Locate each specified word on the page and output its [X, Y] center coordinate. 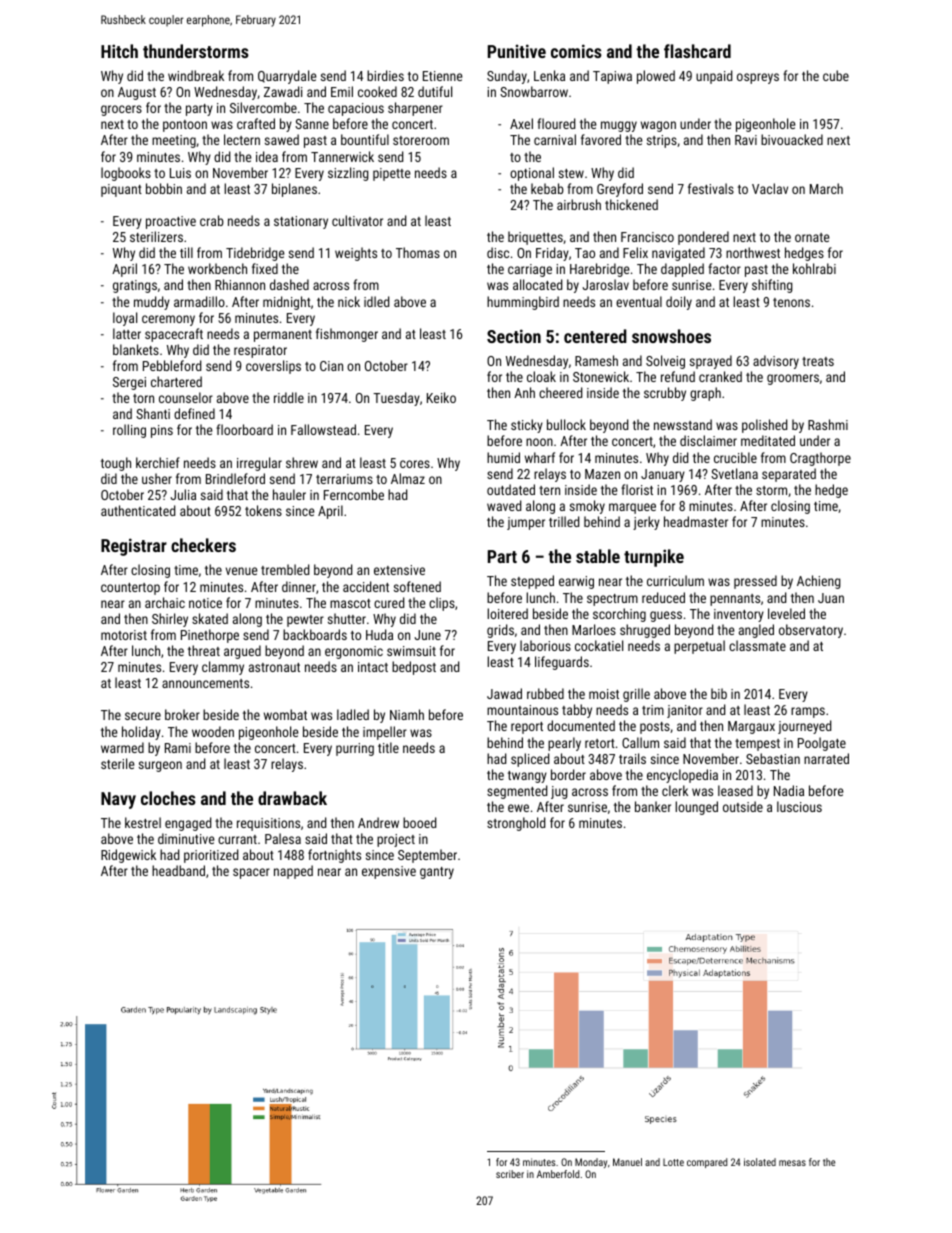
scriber [510, 1174]
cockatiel [599, 645]
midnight [287, 303]
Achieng [819, 582]
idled [376, 301]
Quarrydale [287, 77]
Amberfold [558, 1174]
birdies [385, 75]
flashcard [697, 51]
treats [818, 361]
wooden [213, 731]
